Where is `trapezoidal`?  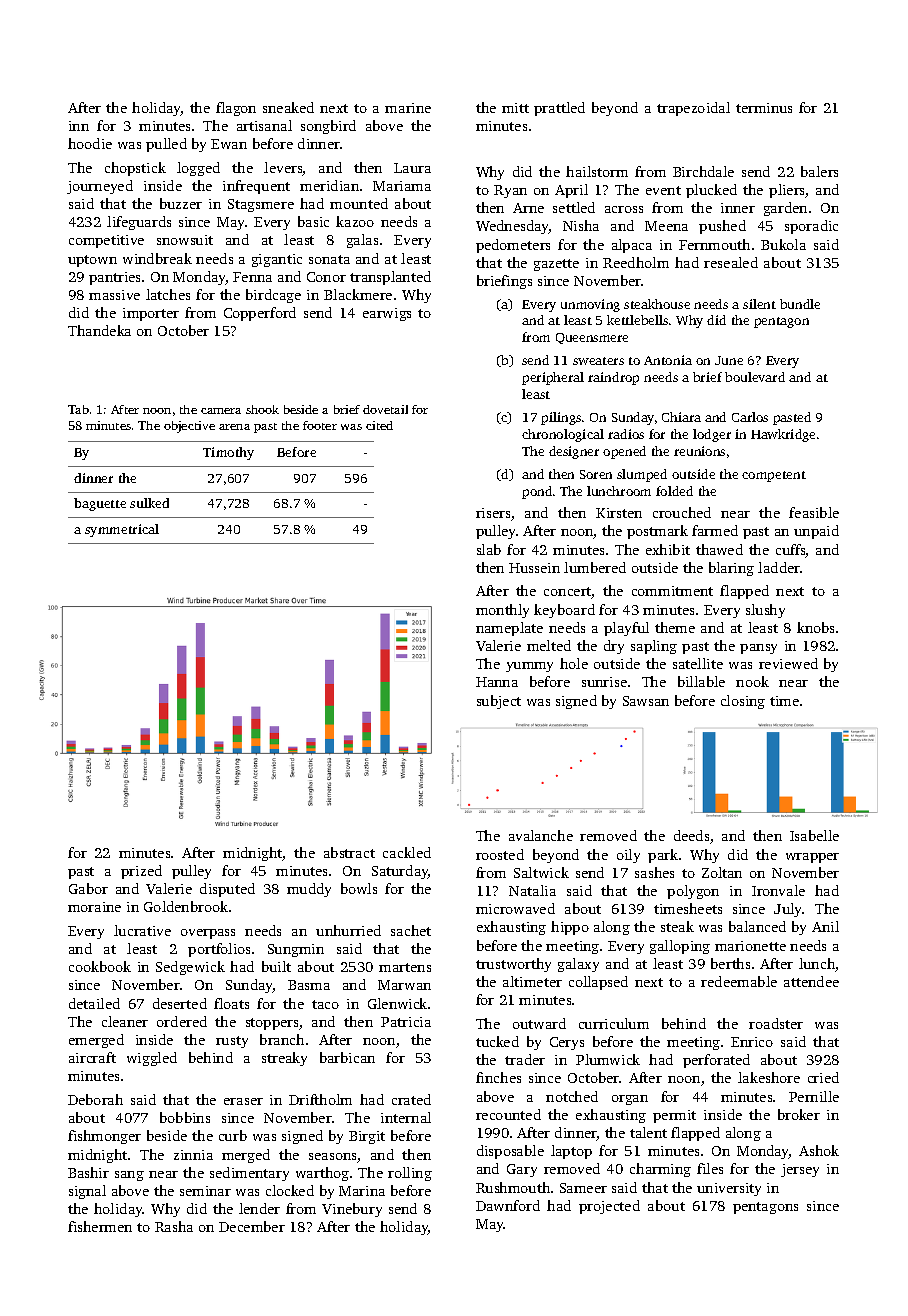 trapezoidal is located at coordinates (693, 109).
